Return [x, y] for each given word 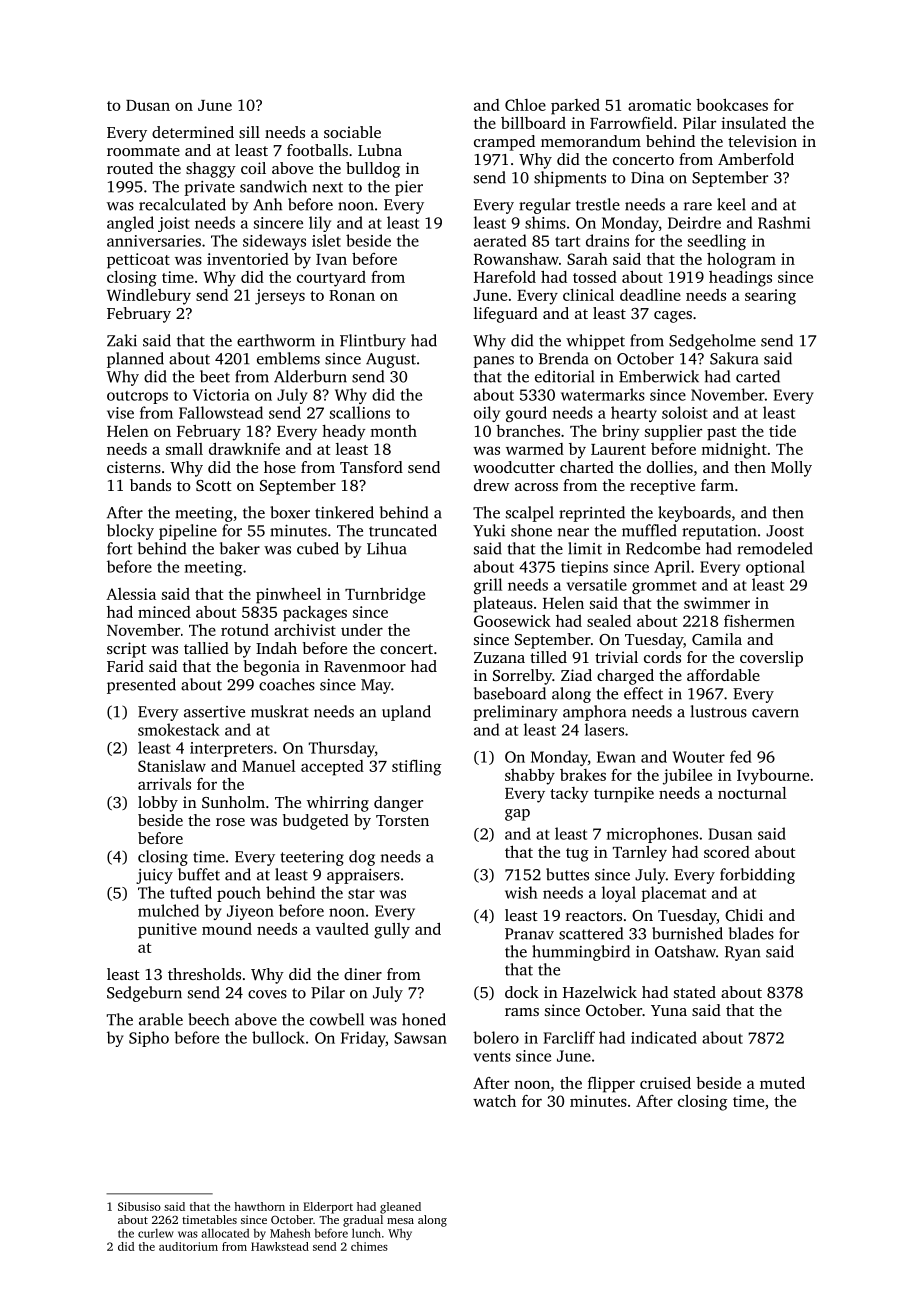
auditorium [188, 1246]
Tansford [371, 467]
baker [240, 548]
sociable [352, 132]
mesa [400, 1221]
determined [193, 132]
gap [517, 815]
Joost [785, 531]
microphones [652, 835]
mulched [168, 910]
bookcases [732, 105]
